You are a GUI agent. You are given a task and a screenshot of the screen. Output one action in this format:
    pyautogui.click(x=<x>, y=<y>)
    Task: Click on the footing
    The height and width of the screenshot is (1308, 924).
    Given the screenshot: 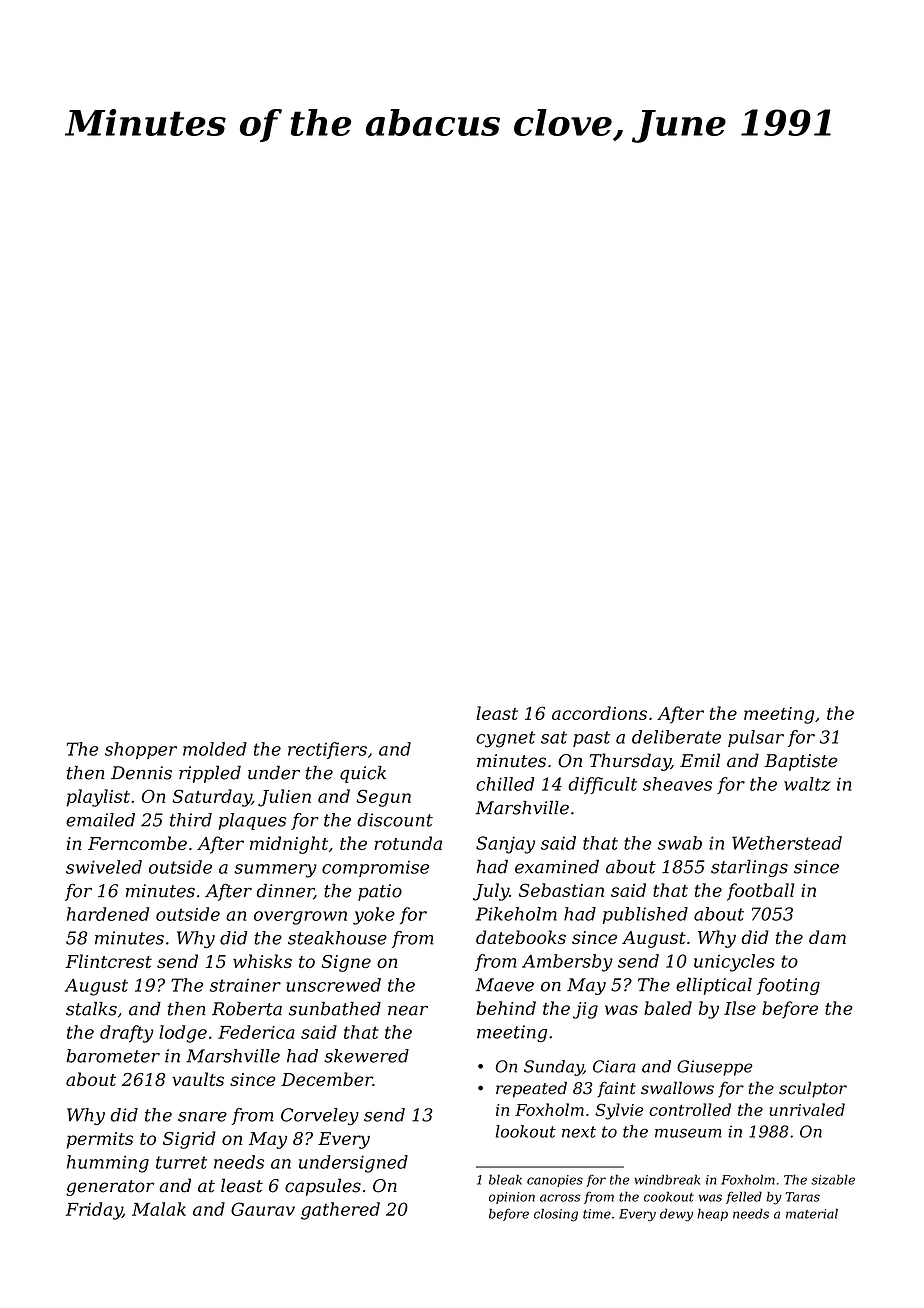 What is the action you would take?
    pyautogui.click(x=788, y=986)
